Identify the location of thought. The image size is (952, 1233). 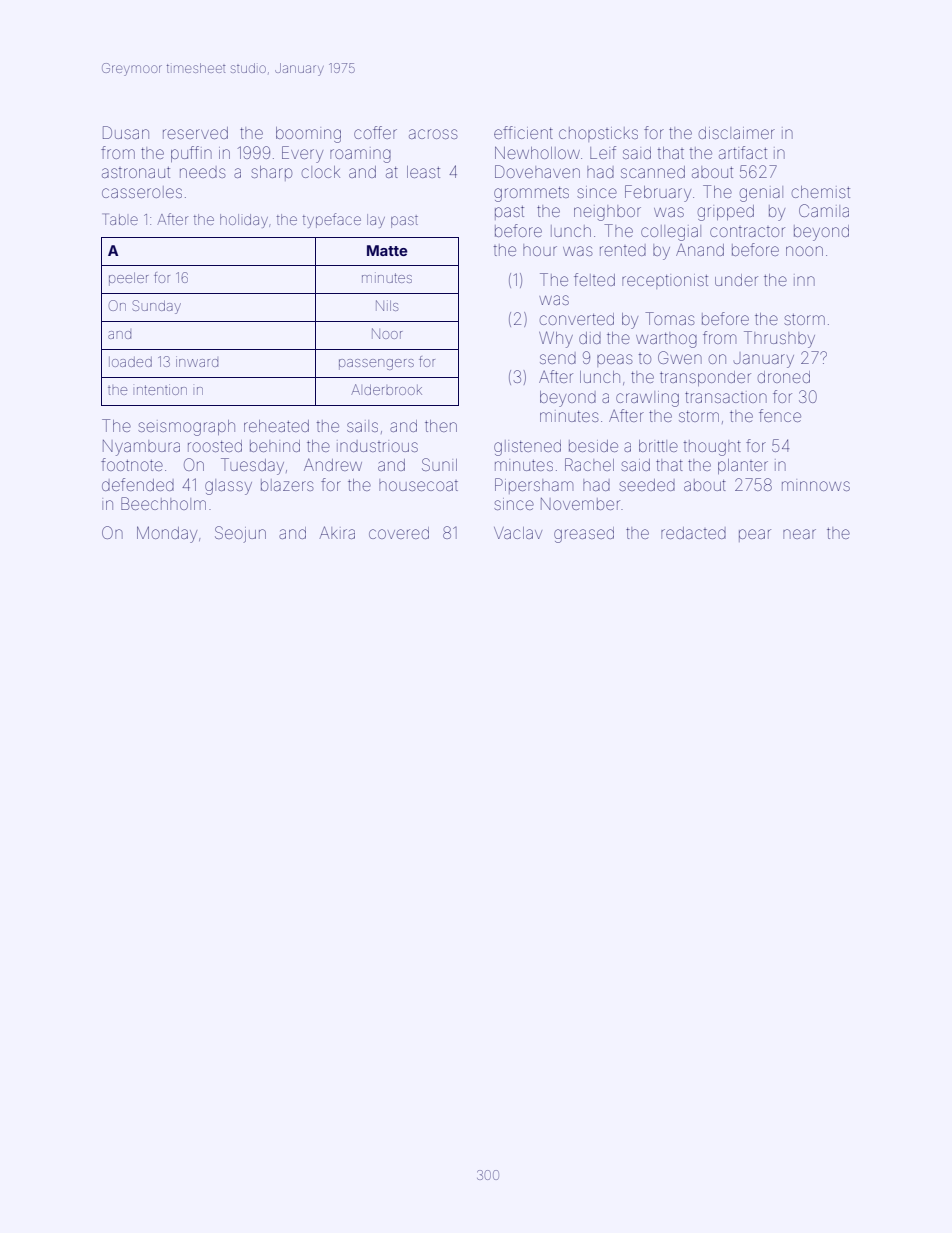
(712, 448).
